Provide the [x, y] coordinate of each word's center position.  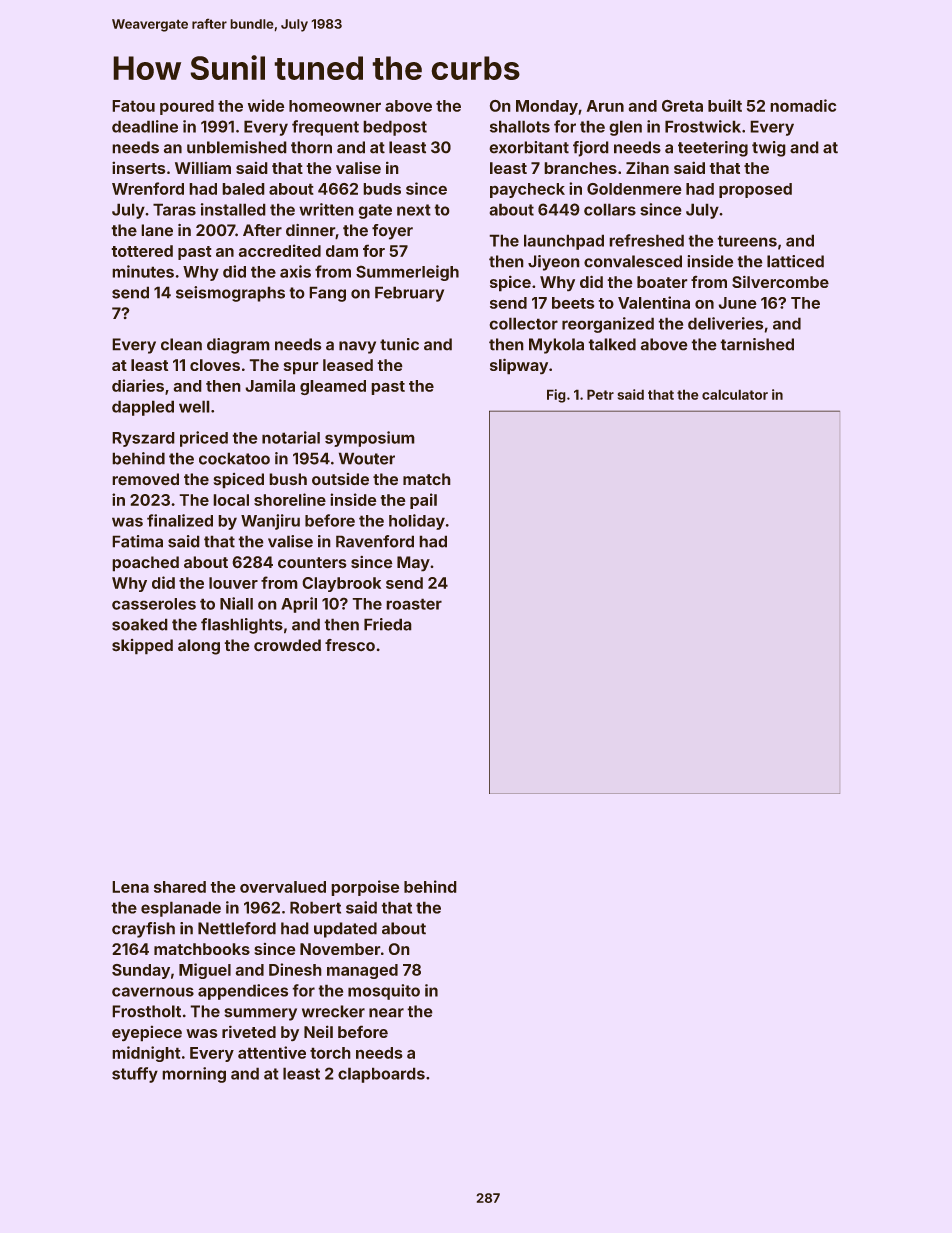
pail [423, 501]
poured [187, 107]
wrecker [333, 1011]
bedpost [395, 128]
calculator [735, 394]
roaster [414, 604]
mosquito [384, 992]
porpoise [365, 888]
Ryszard [143, 439]
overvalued [283, 887]
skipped [142, 647]
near [386, 1013]
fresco [350, 645]
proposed [755, 190]
